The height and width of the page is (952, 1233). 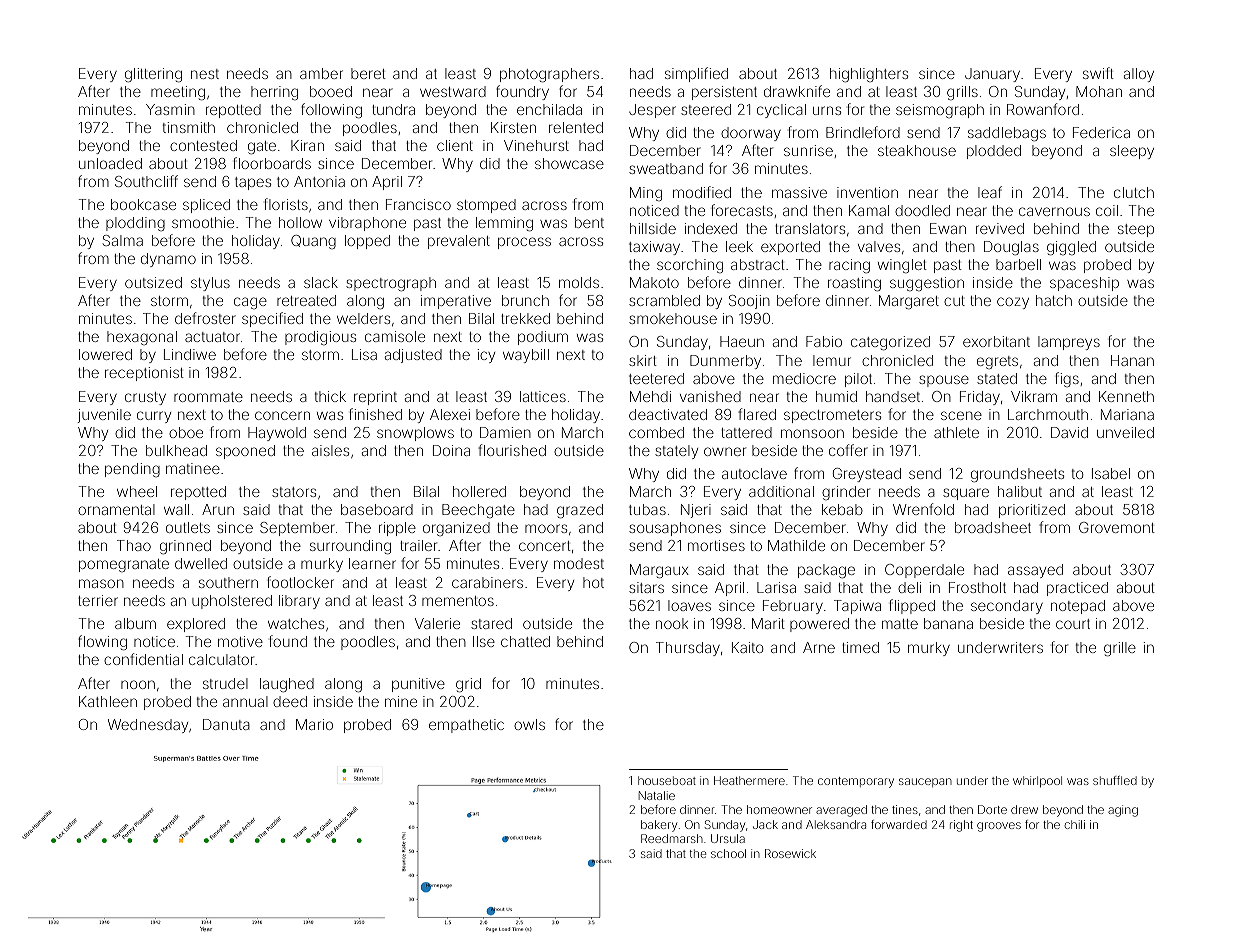 I want to click on sweatband, so click(x=666, y=168).
